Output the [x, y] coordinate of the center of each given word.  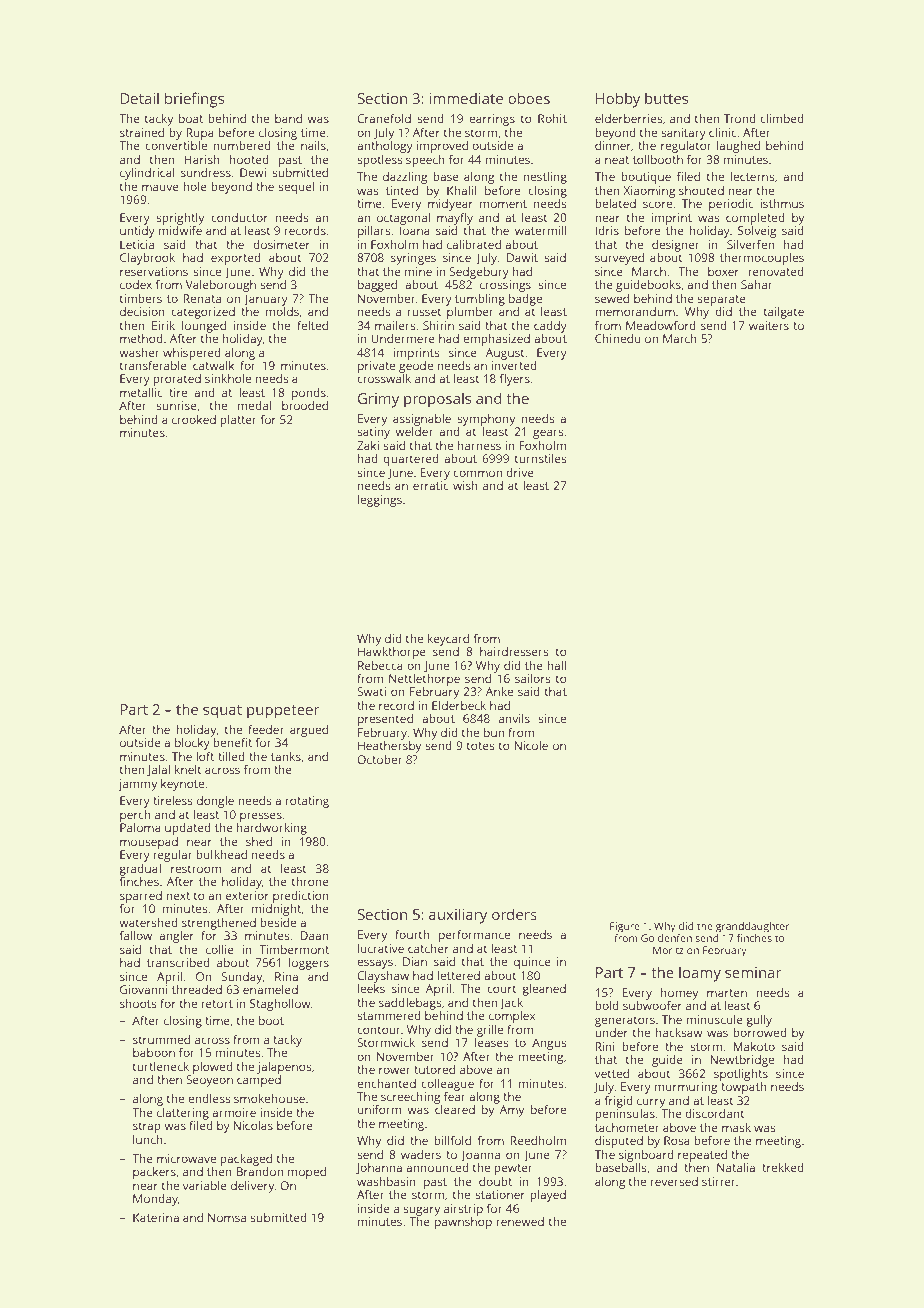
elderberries [628, 118]
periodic [731, 205]
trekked [783, 1167]
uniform [380, 1109]
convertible [176, 145]
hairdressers [514, 651]
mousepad [149, 843]
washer [139, 352]
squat [222, 712]
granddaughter [753, 927]
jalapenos [284, 1068]
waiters [769, 325]
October [379, 759]
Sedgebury [479, 273]
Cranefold [384, 118]
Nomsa [227, 1217]
